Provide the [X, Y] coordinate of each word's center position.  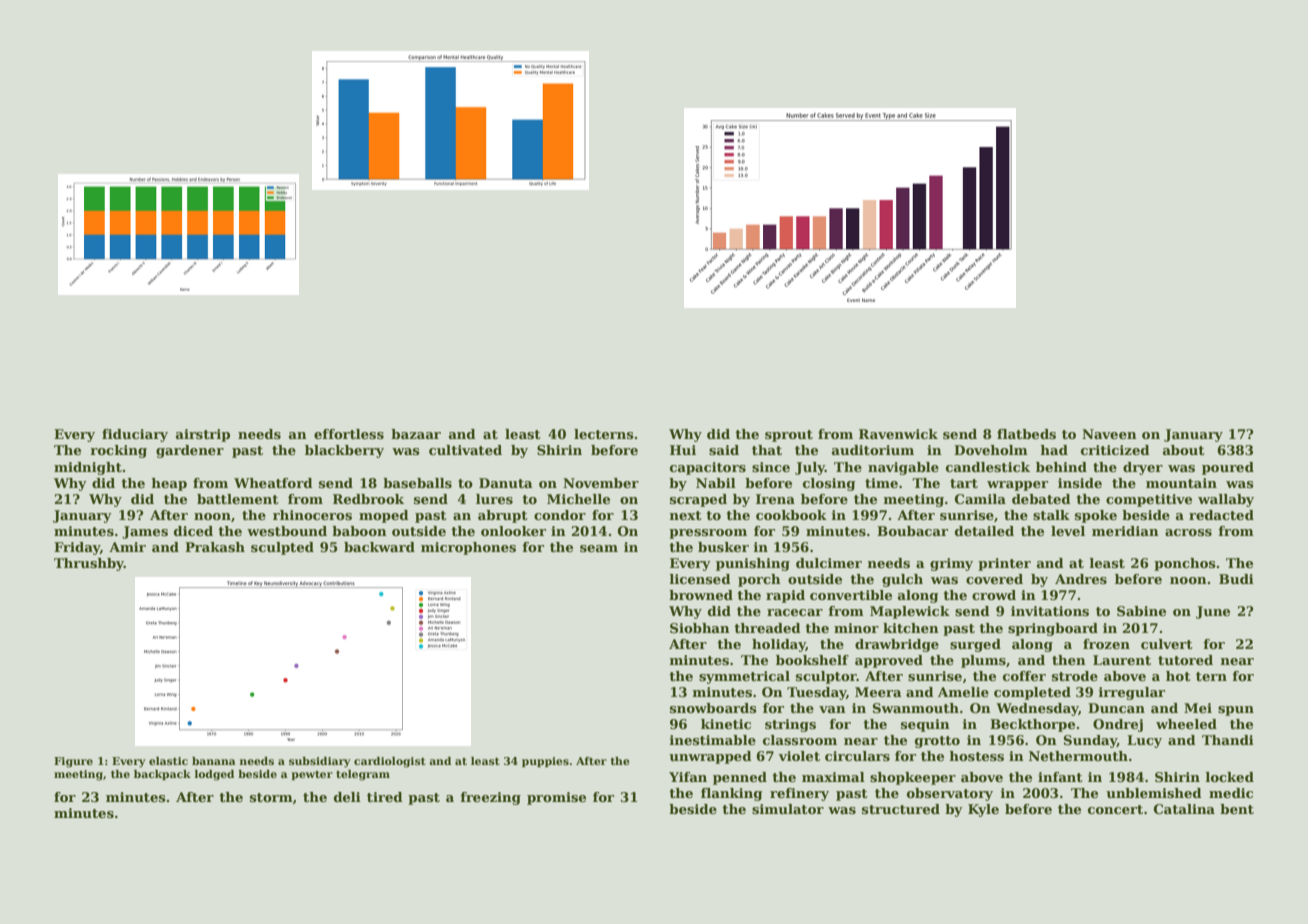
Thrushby [89, 564]
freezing [490, 798]
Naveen [1109, 434]
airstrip [203, 435]
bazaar [416, 434]
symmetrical [744, 677]
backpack [162, 775]
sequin [925, 725]
